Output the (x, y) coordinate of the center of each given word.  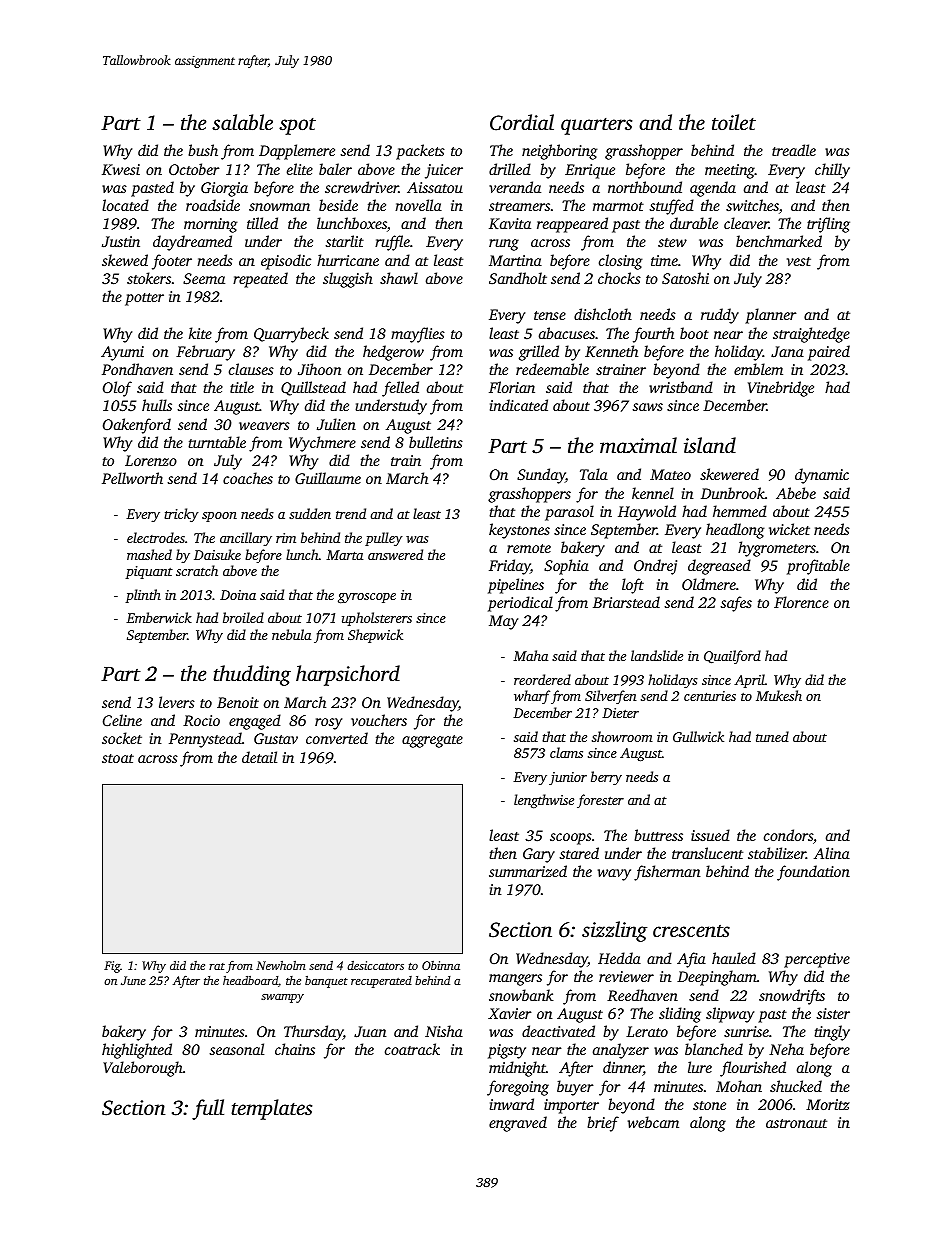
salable (242, 122)
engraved (518, 1124)
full (208, 1109)
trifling (828, 225)
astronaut (796, 1123)
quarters (596, 126)
